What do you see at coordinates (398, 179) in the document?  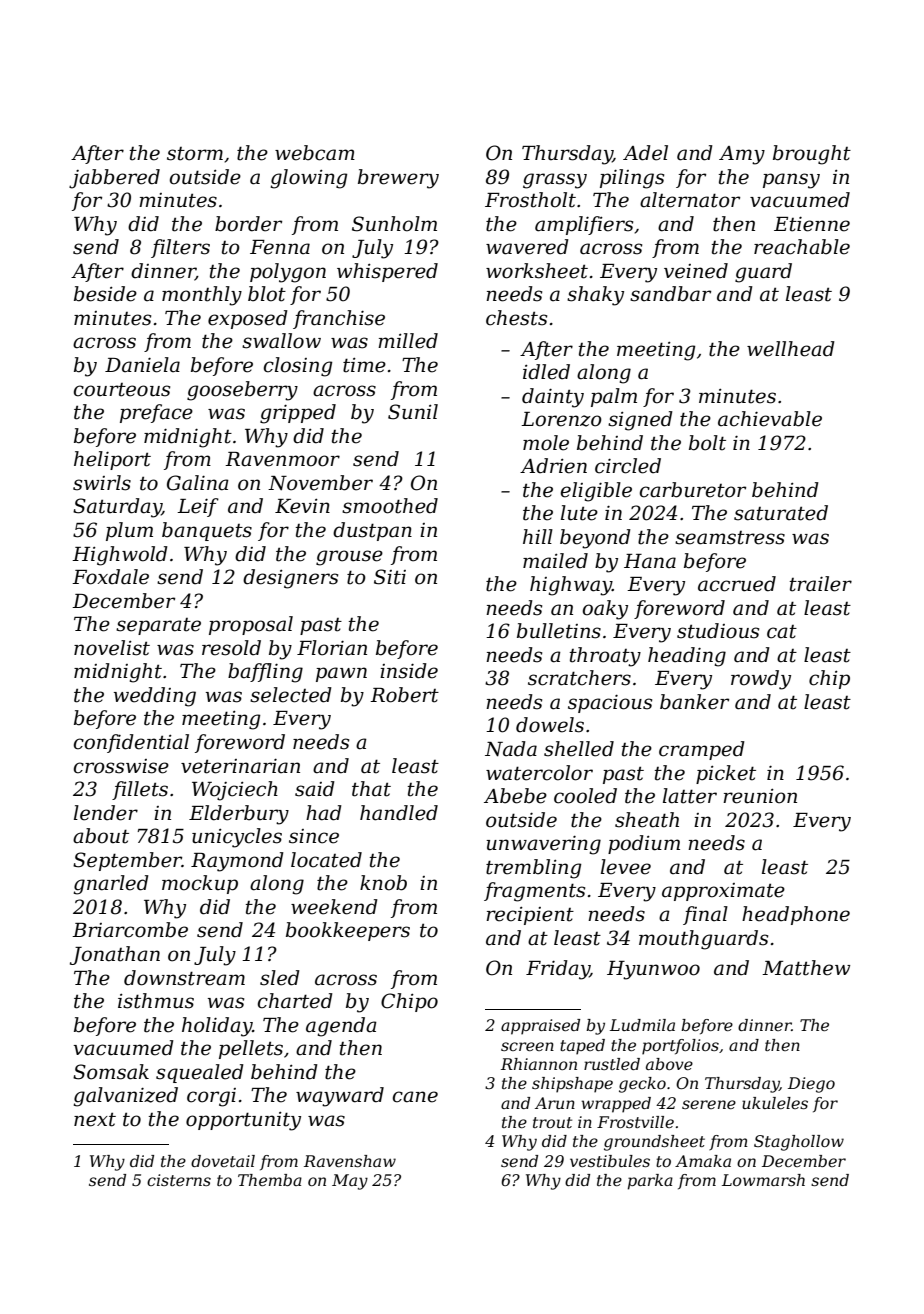 I see `brewery` at bounding box center [398, 179].
